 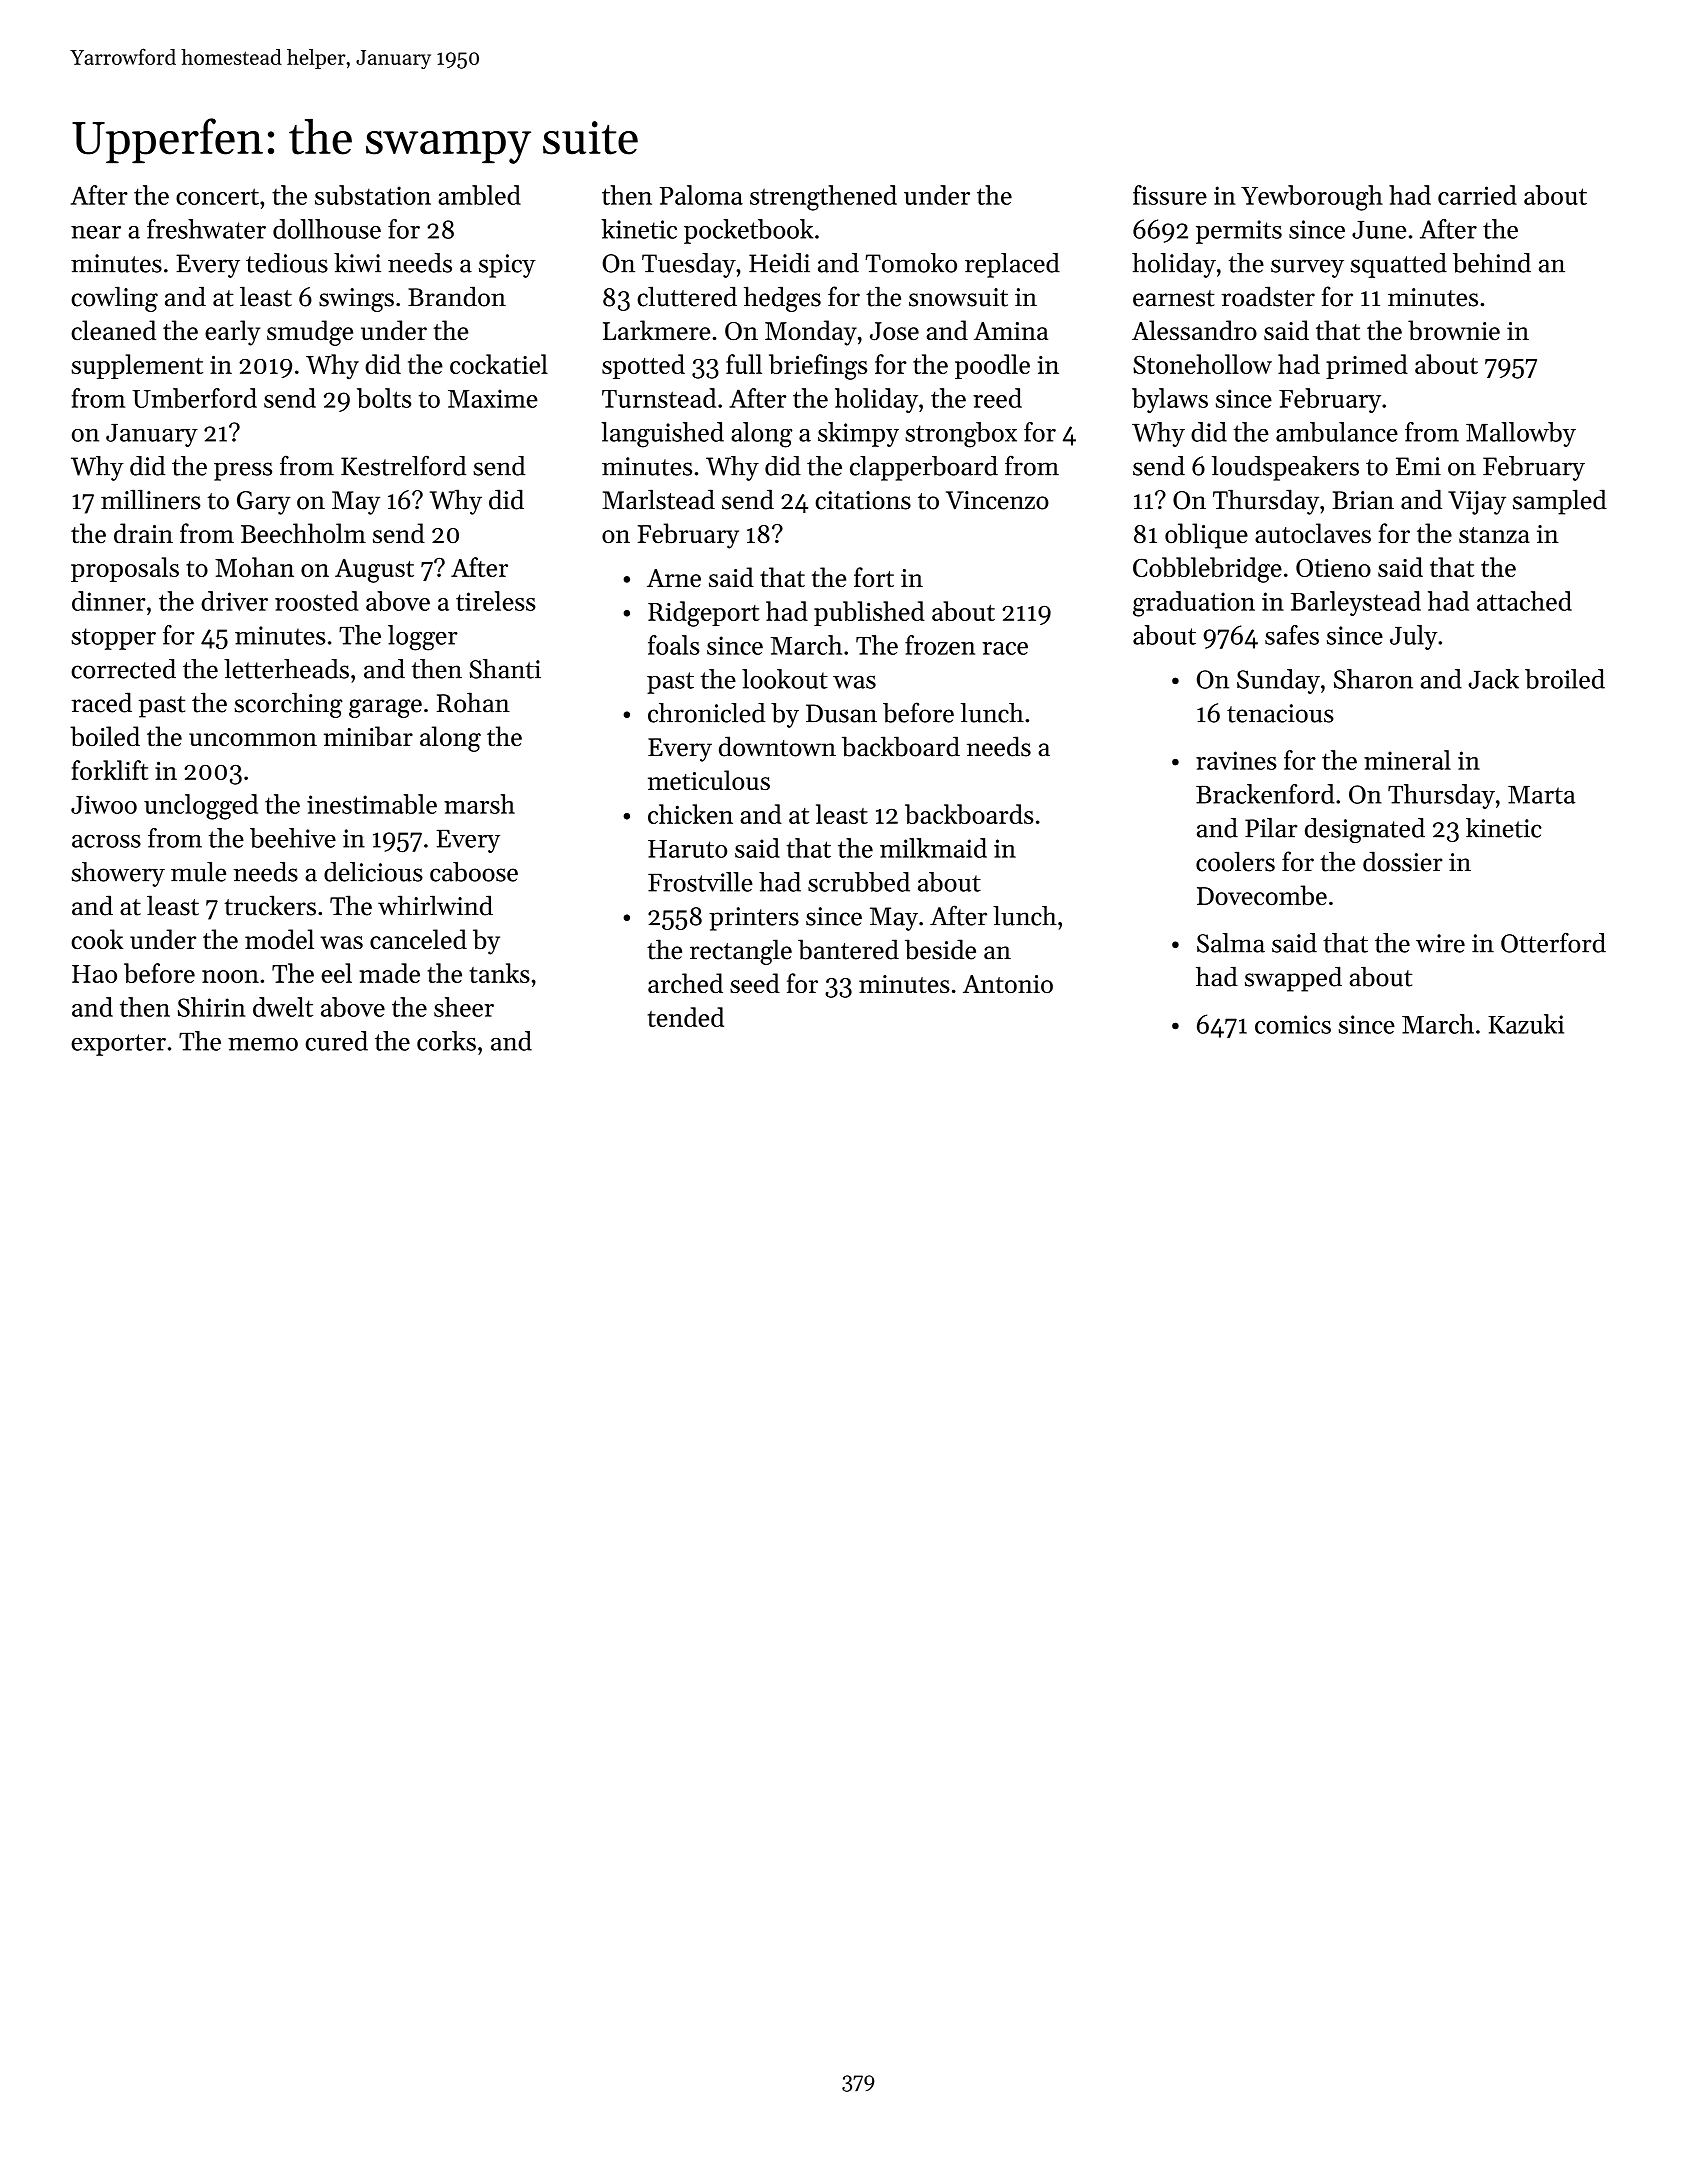 What do you see at coordinates (1492, 263) in the screenshot?
I see `behind` at bounding box center [1492, 263].
